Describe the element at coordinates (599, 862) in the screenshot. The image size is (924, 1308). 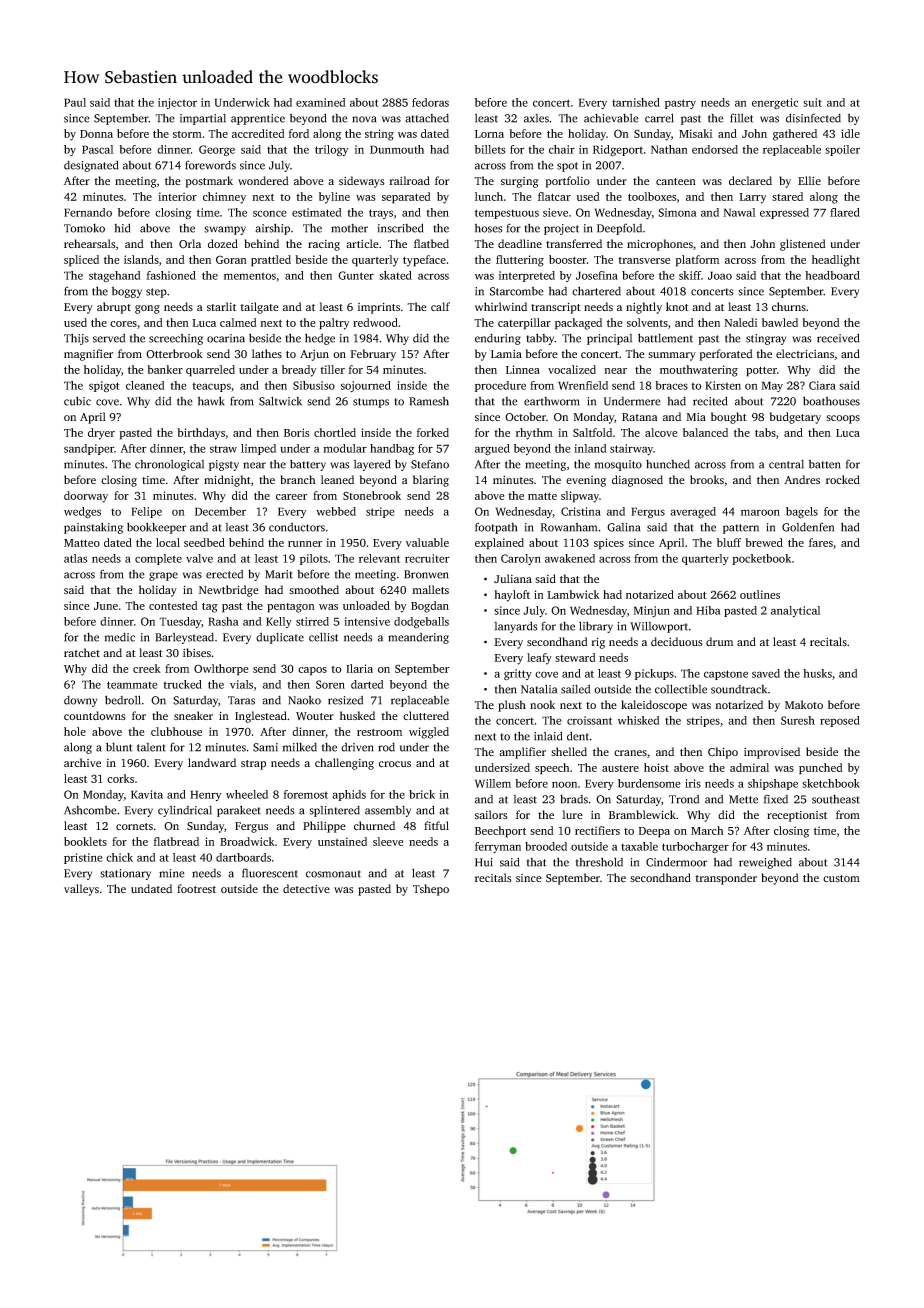
I see `threshold` at that location.
